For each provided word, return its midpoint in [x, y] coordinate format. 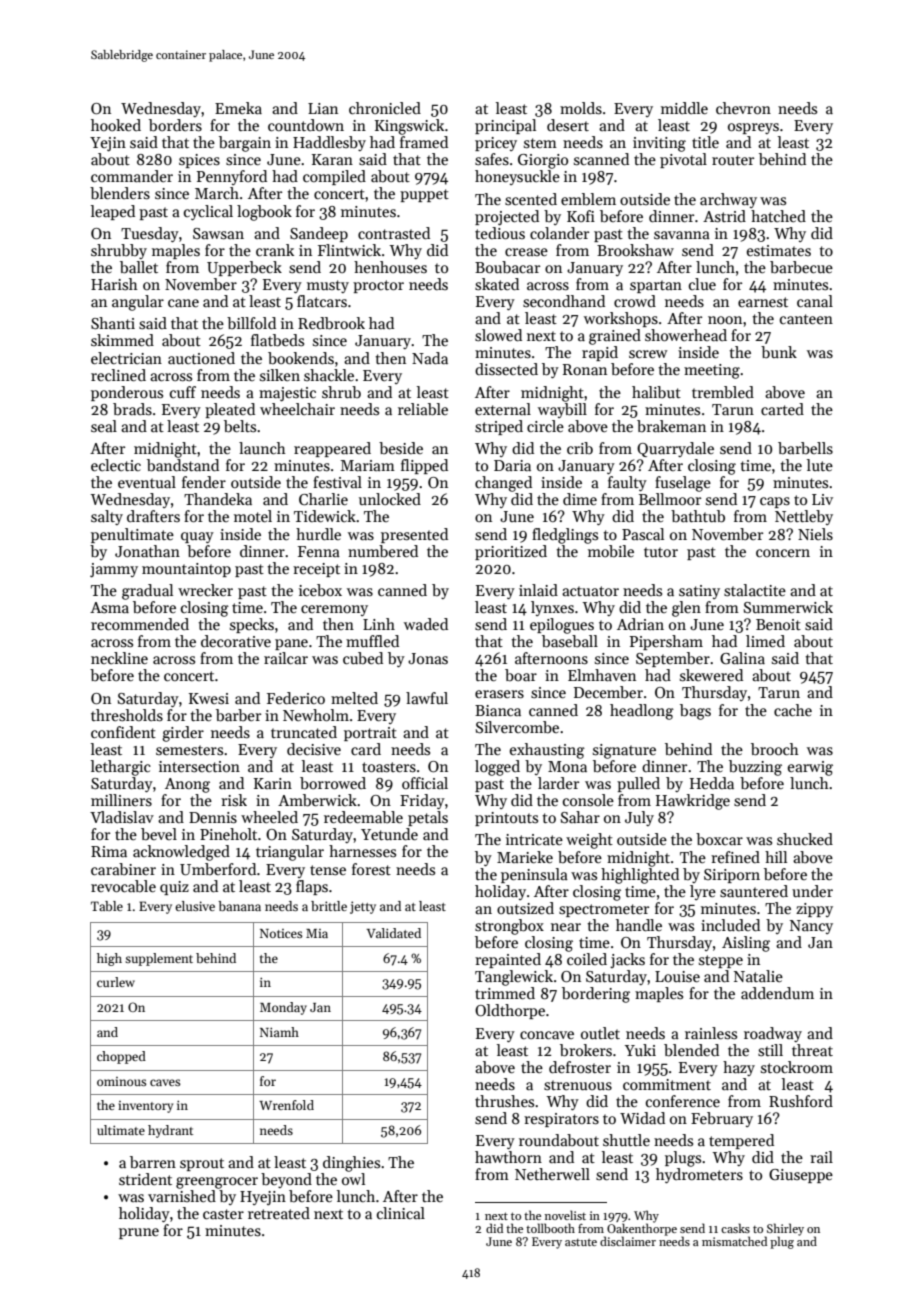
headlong [642, 712]
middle [684, 108]
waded [426, 624]
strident [145, 1179]
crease [526, 252]
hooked [116, 125]
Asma [109, 607]
